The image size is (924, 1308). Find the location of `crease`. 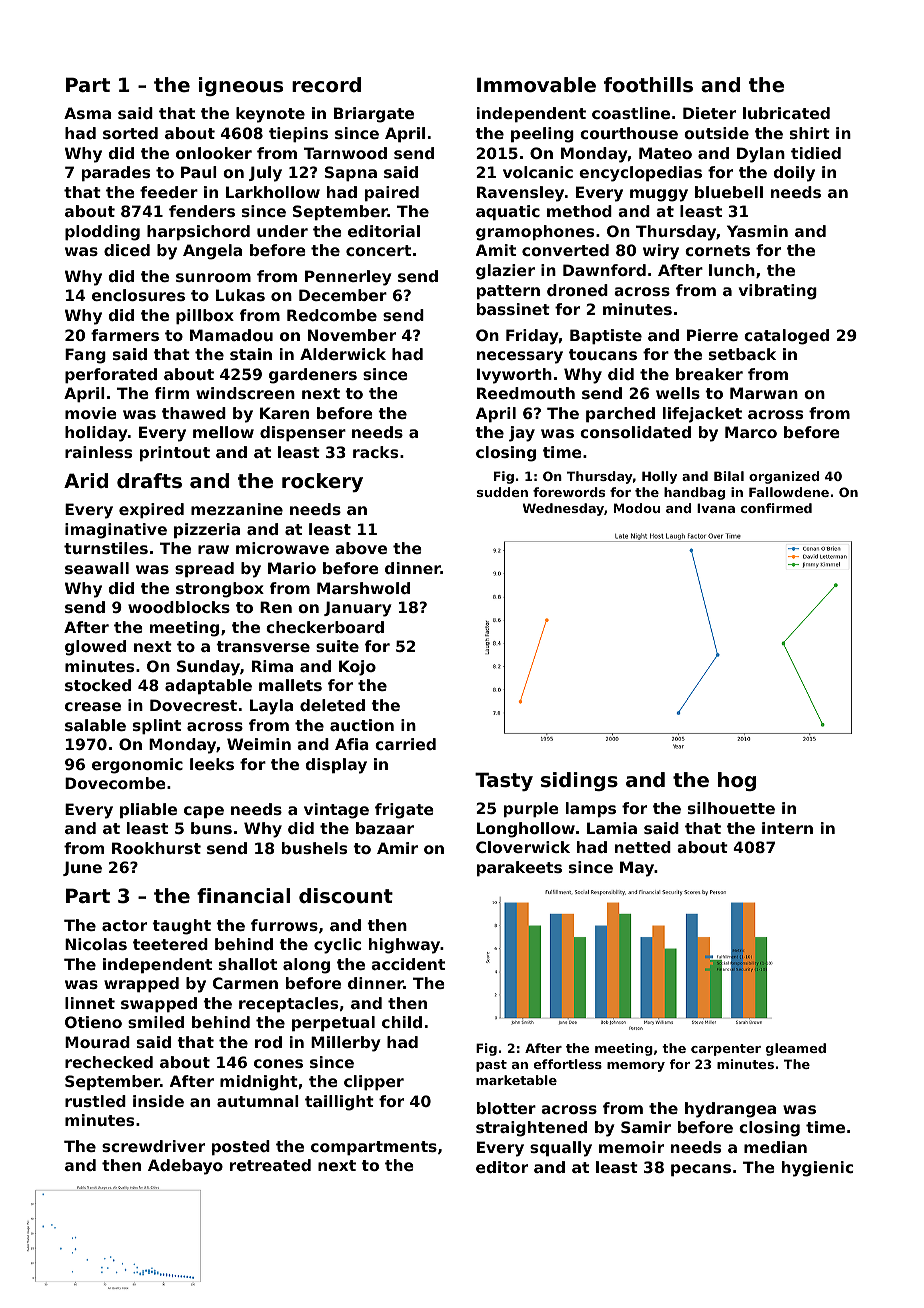

crease is located at coordinates (93, 706).
